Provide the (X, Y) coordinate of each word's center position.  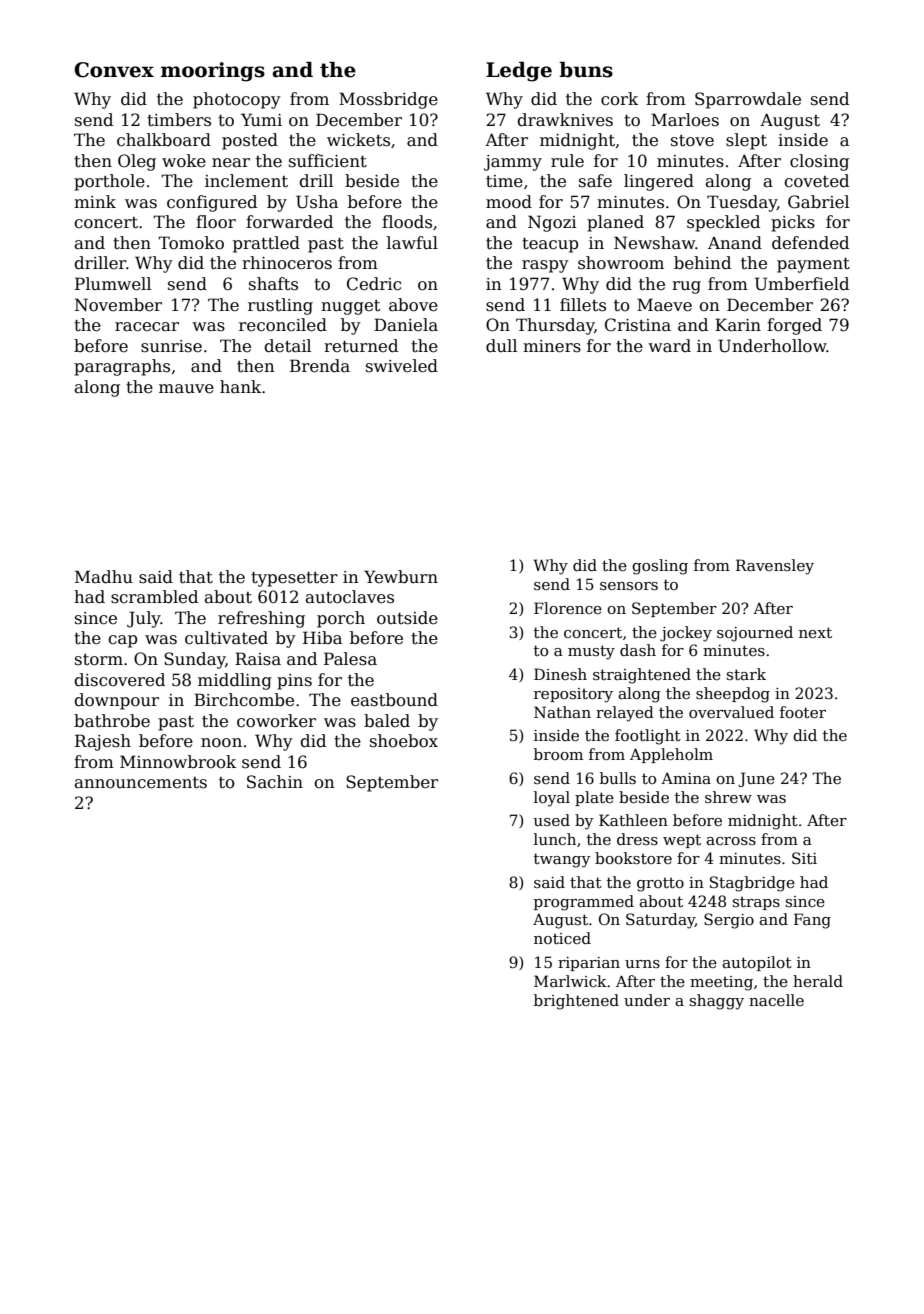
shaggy (717, 1002)
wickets (358, 140)
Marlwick (570, 981)
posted (250, 141)
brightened (576, 1002)
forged (794, 326)
